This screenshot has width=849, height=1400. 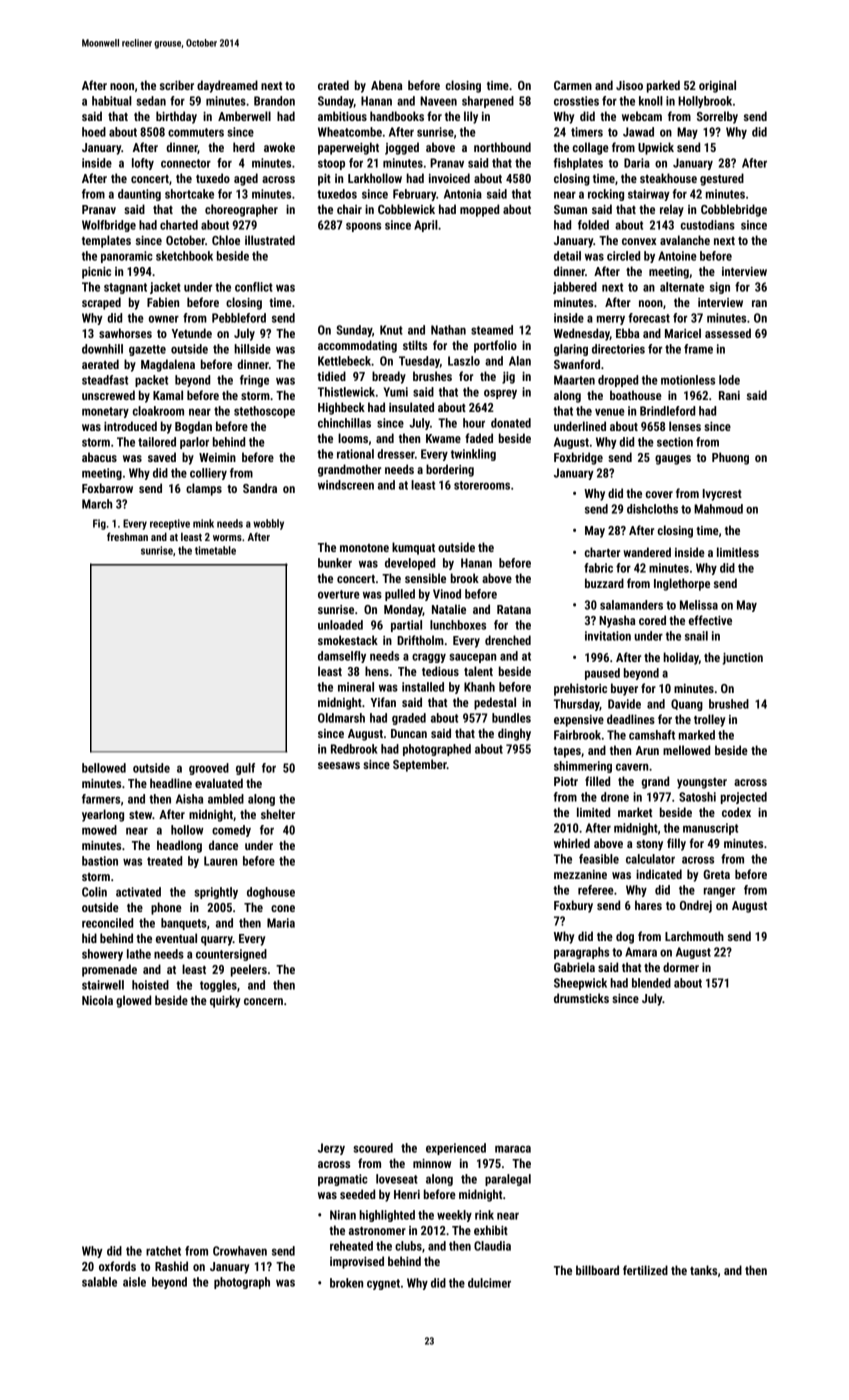 What do you see at coordinates (134, 1282) in the screenshot?
I see `aisle` at bounding box center [134, 1282].
